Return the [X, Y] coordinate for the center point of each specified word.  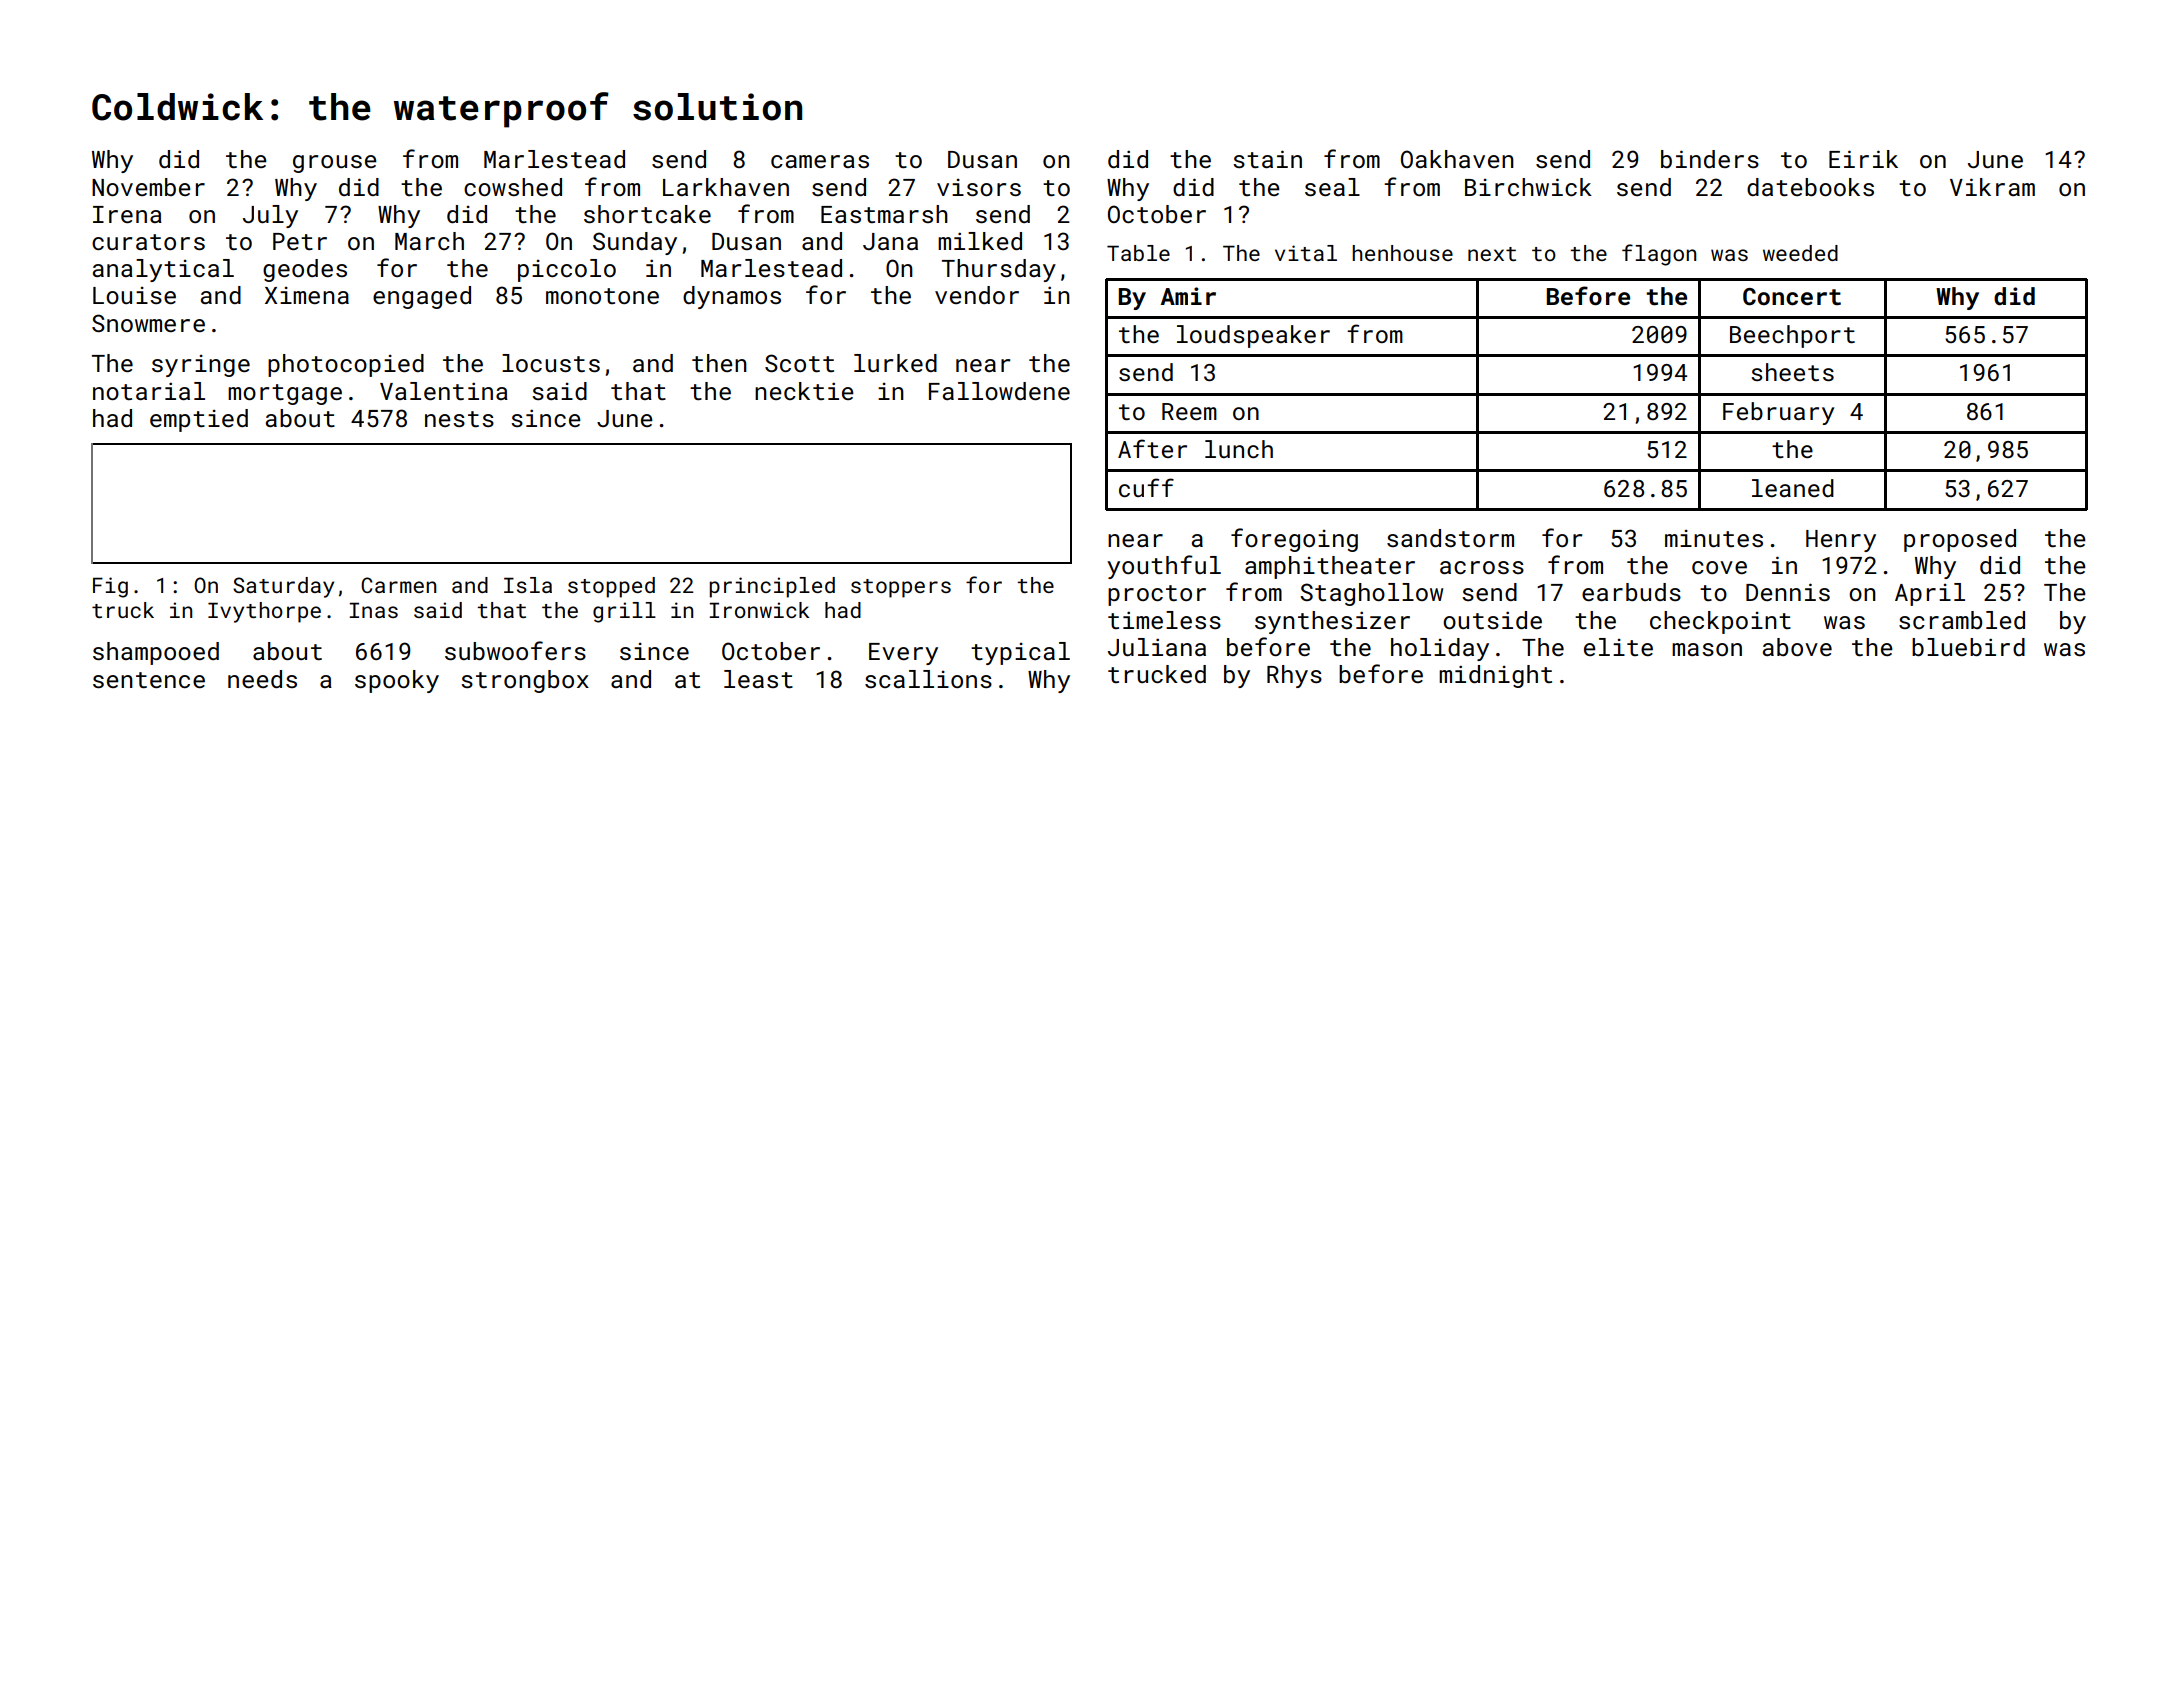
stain [1267, 159]
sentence [149, 680]
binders [1710, 159]
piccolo [567, 270]
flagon [1659, 255]
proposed [1960, 540]
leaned [1793, 488]
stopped [611, 587]
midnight [1495, 676]
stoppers [901, 588]
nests [459, 419]
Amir [1188, 296]
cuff [1146, 487]
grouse [335, 164]
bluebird [1968, 647]
